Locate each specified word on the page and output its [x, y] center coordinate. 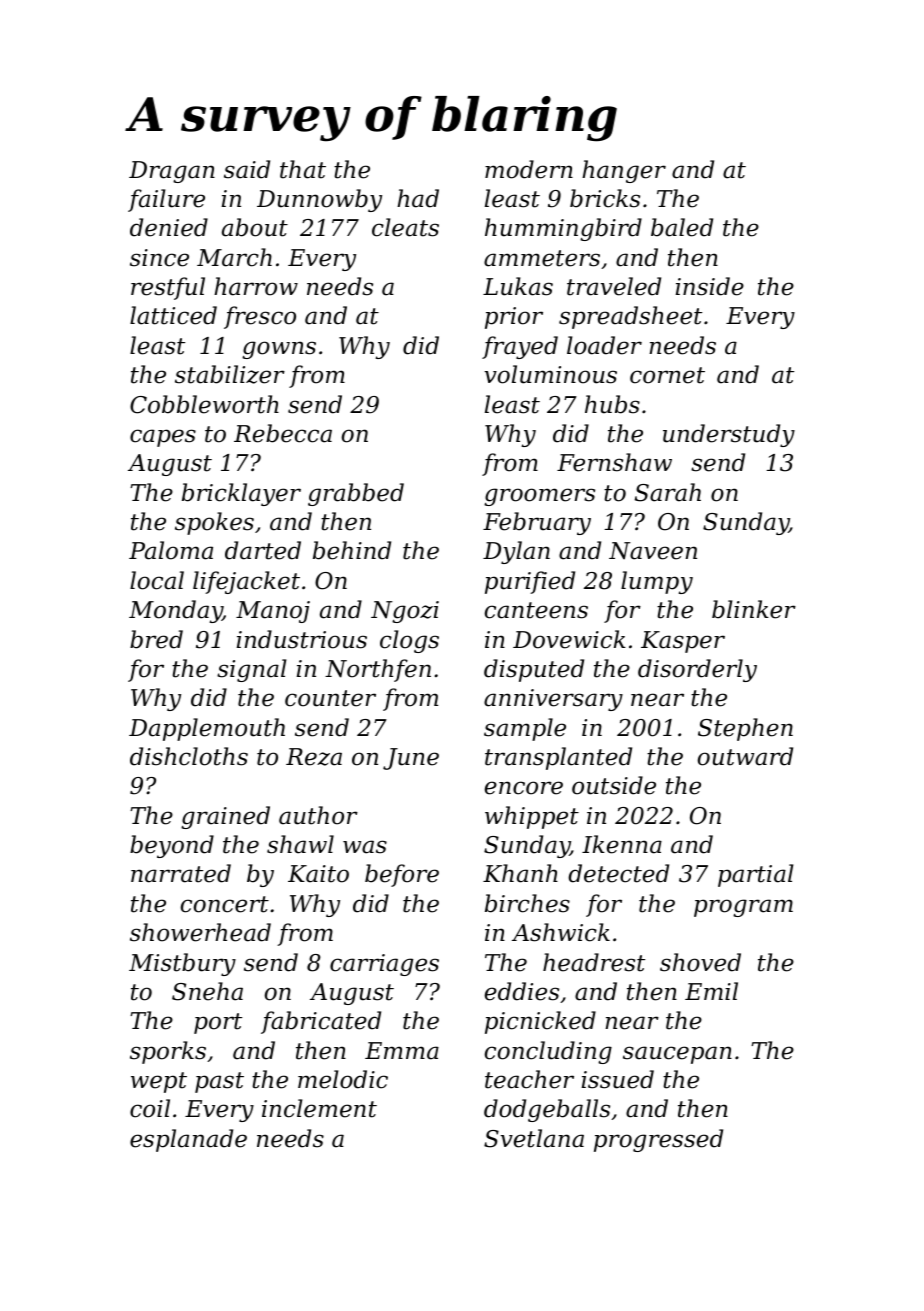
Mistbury [182, 964]
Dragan [172, 172]
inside [710, 286]
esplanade [188, 1140]
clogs [409, 641]
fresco [260, 317]
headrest [594, 962]
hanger [624, 171]
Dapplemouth [207, 729]
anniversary [553, 700]
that [303, 169]
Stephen [745, 729]
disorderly [697, 670]
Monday [175, 611]
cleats [405, 227]
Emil [711, 991]
